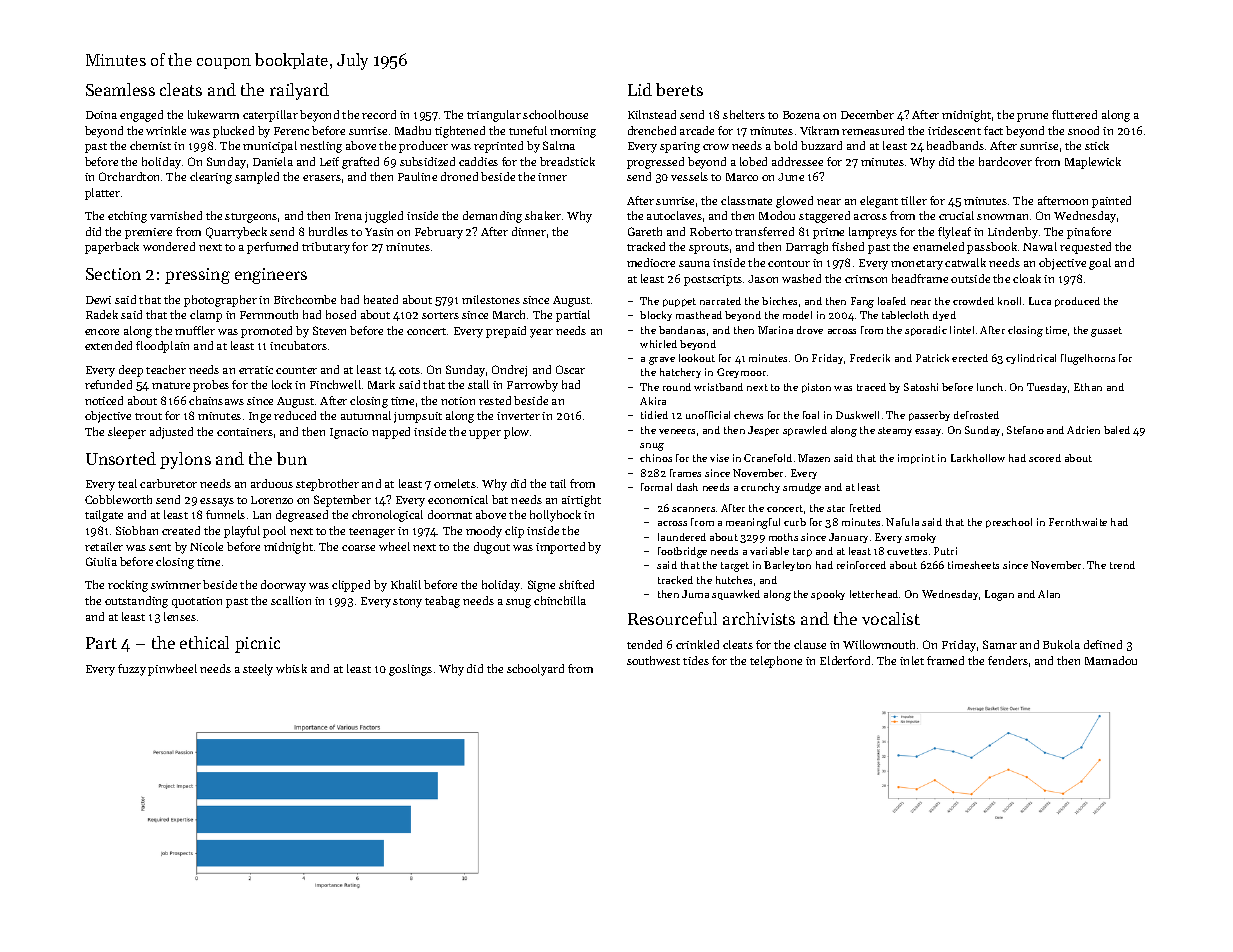 This screenshot has height=952, width=1233. What do you see at coordinates (576, 584) in the screenshot?
I see `shifted` at bounding box center [576, 584].
